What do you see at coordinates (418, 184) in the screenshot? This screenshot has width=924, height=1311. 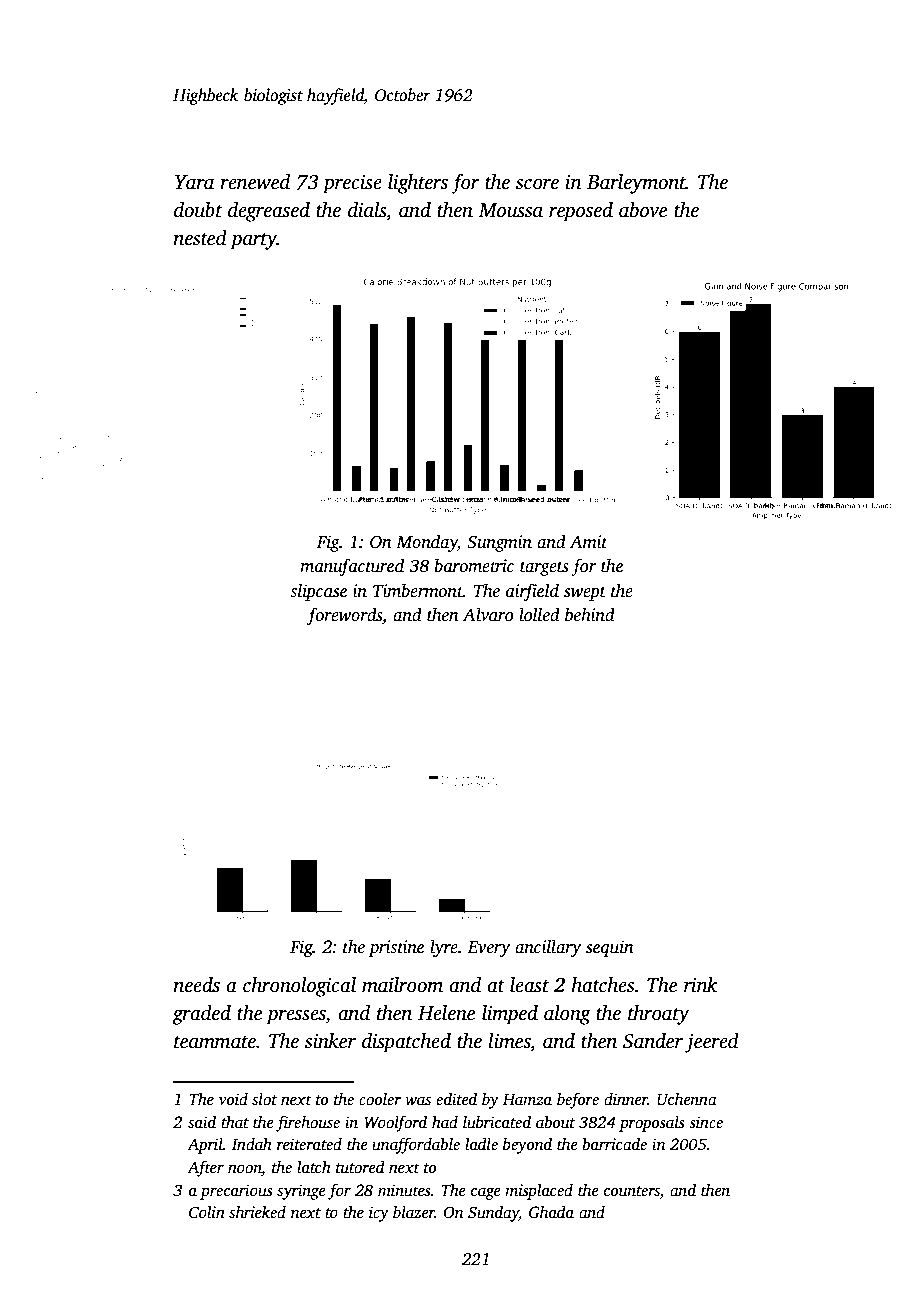 I see `lighters` at bounding box center [418, 184].
